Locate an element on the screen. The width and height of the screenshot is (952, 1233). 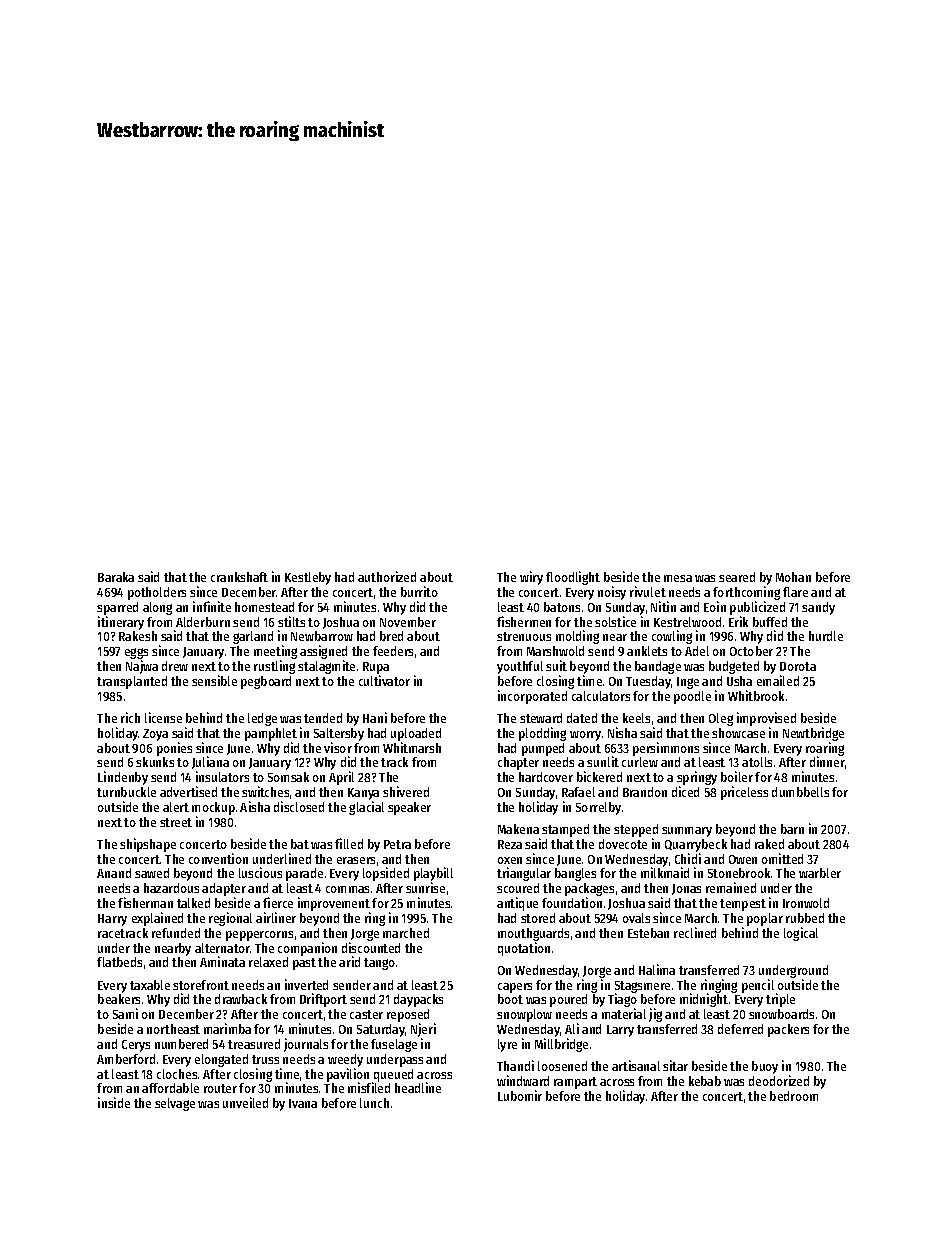
bedroom is located at coordinates (794, 1096).
